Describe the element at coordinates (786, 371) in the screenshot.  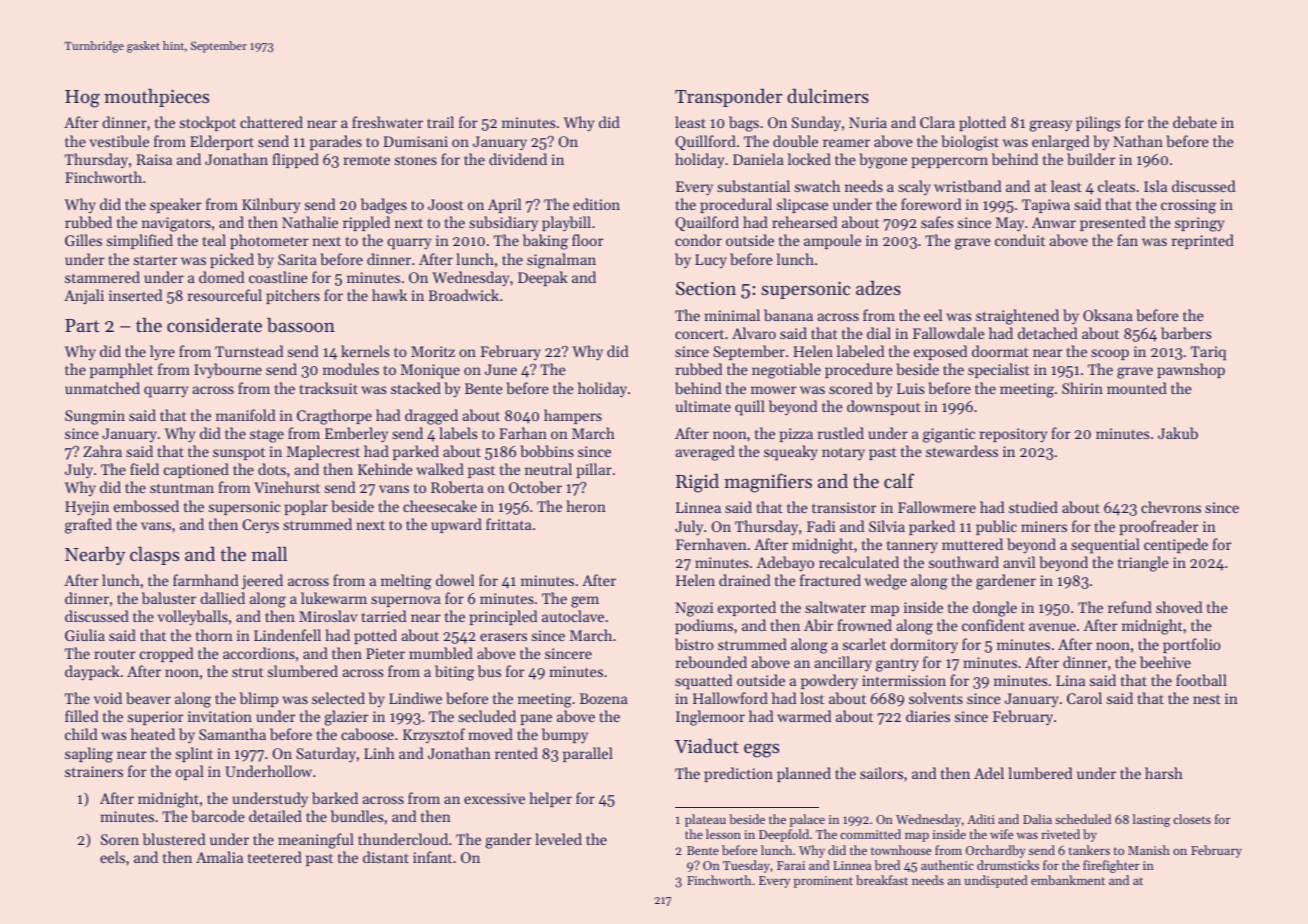
I see `negotiable` at that location.
